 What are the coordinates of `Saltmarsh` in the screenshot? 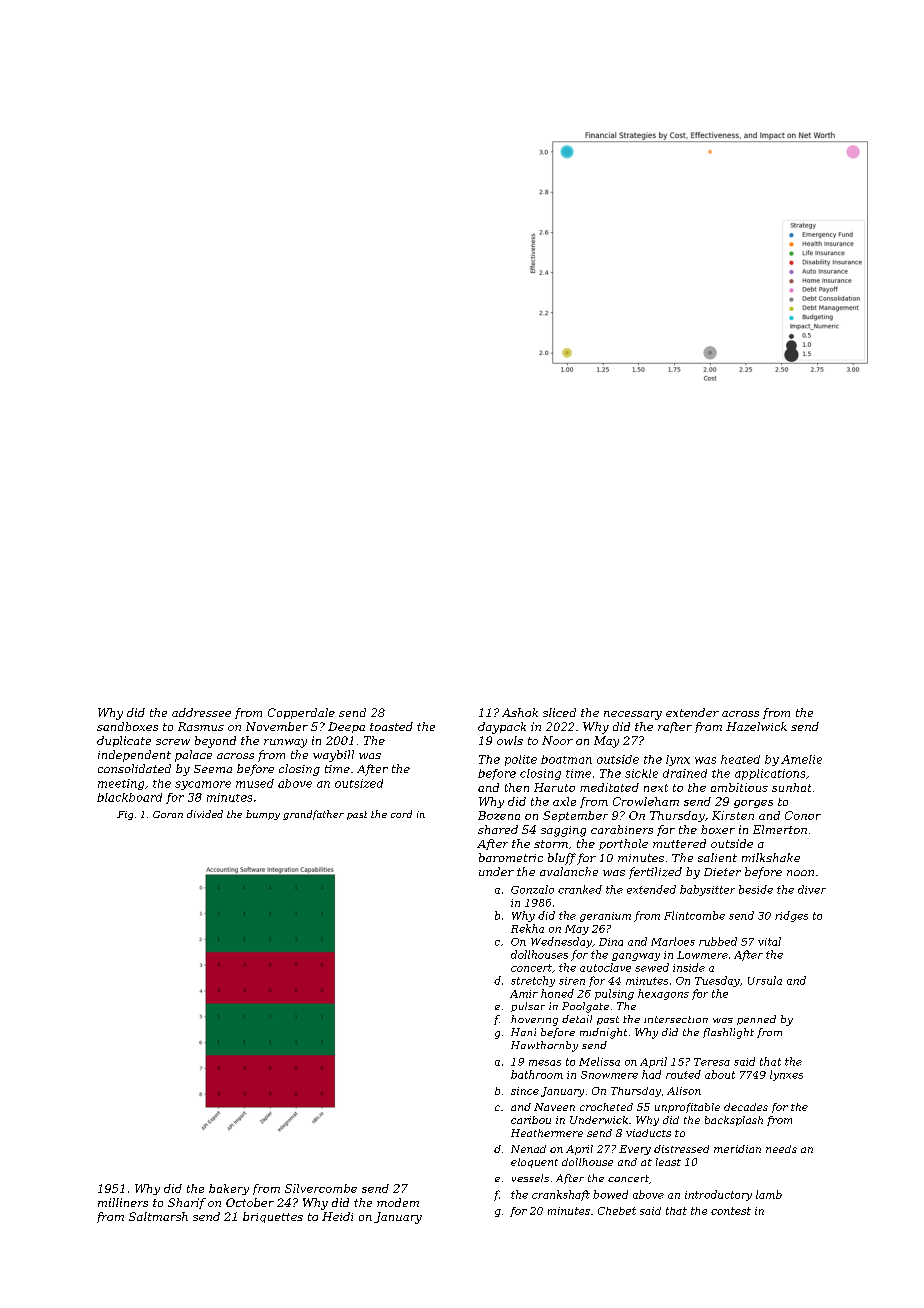 It's located at (158, 1216).
